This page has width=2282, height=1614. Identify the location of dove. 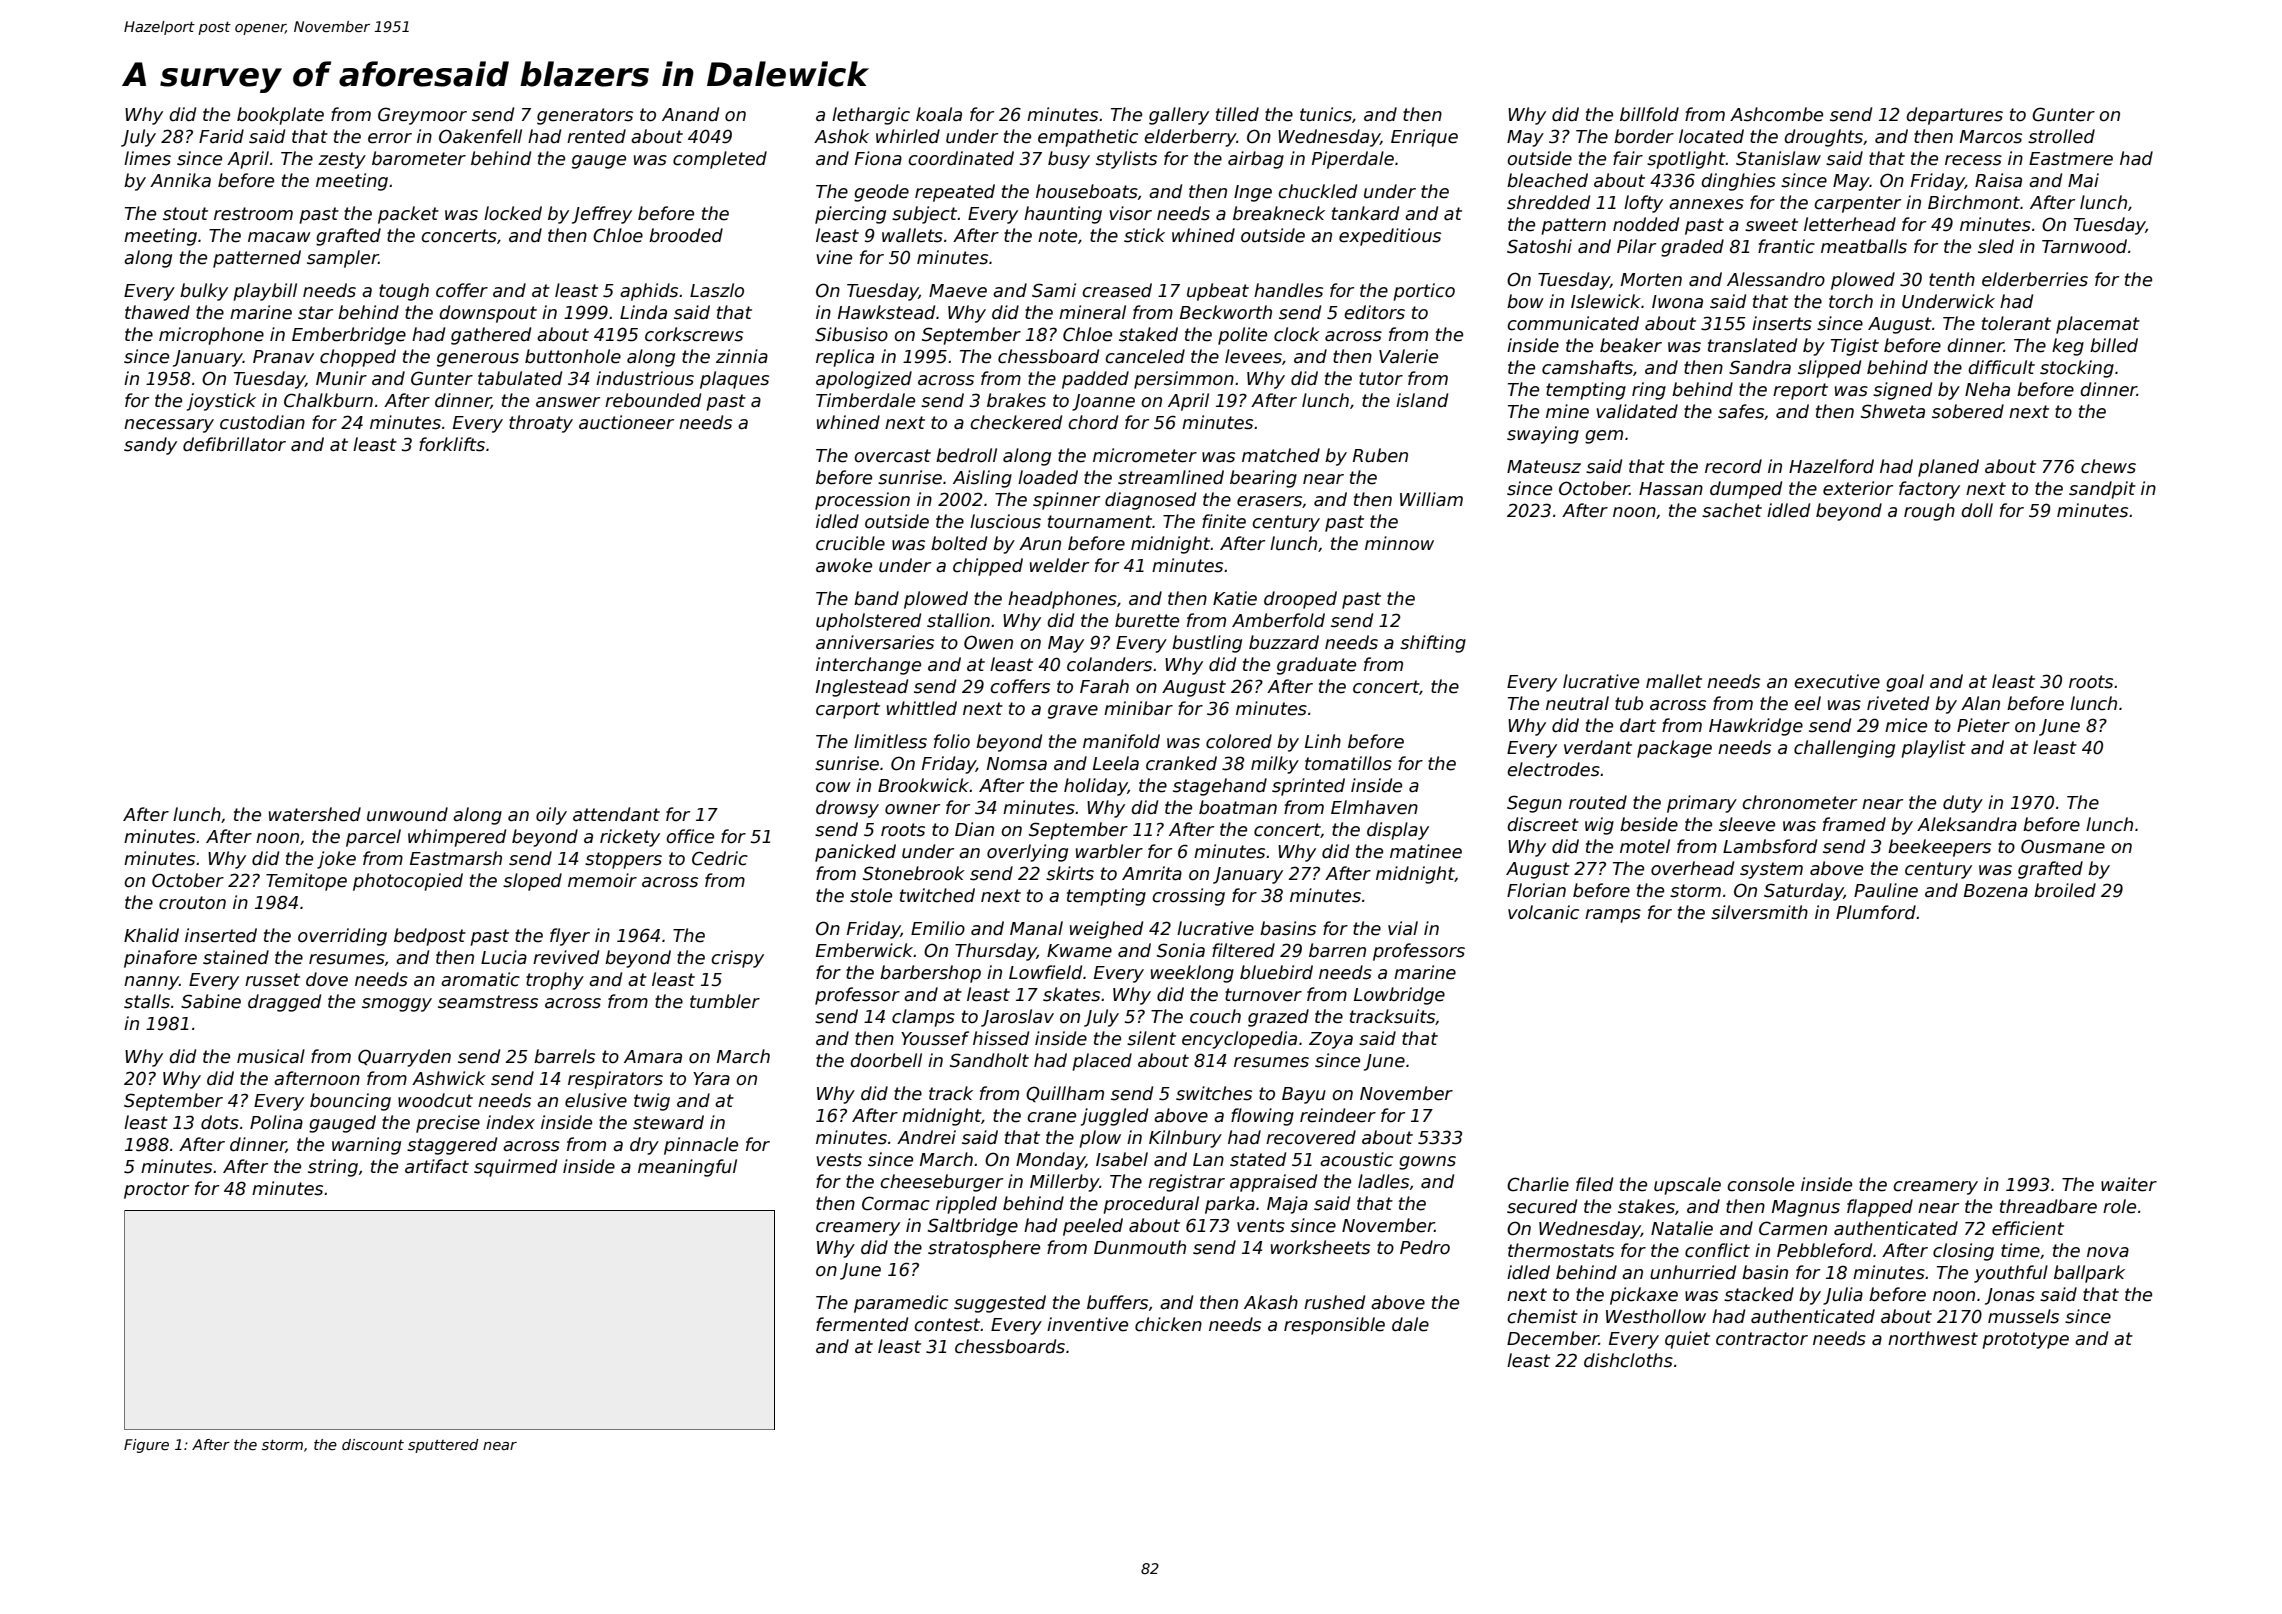
(327, 979).
